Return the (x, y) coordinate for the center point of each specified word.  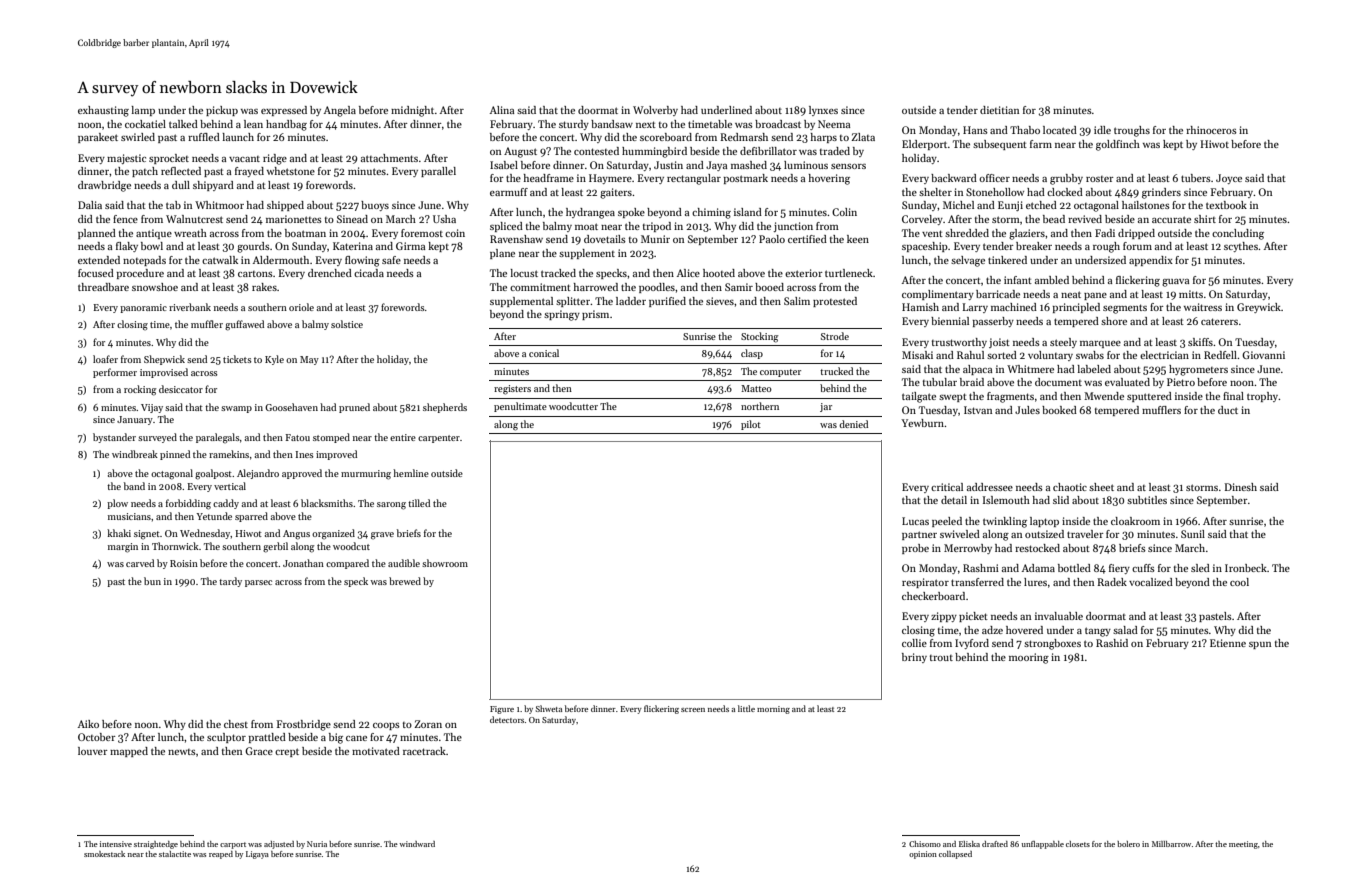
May (309, 360)
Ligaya (257, 855)
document (1058, 382)
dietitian (999, 110)
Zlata (863, 137)
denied (853, 424)
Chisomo (925, 844)
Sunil (1193, 534)
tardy (230, 582)
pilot (751, 425)
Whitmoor (219, 205)
